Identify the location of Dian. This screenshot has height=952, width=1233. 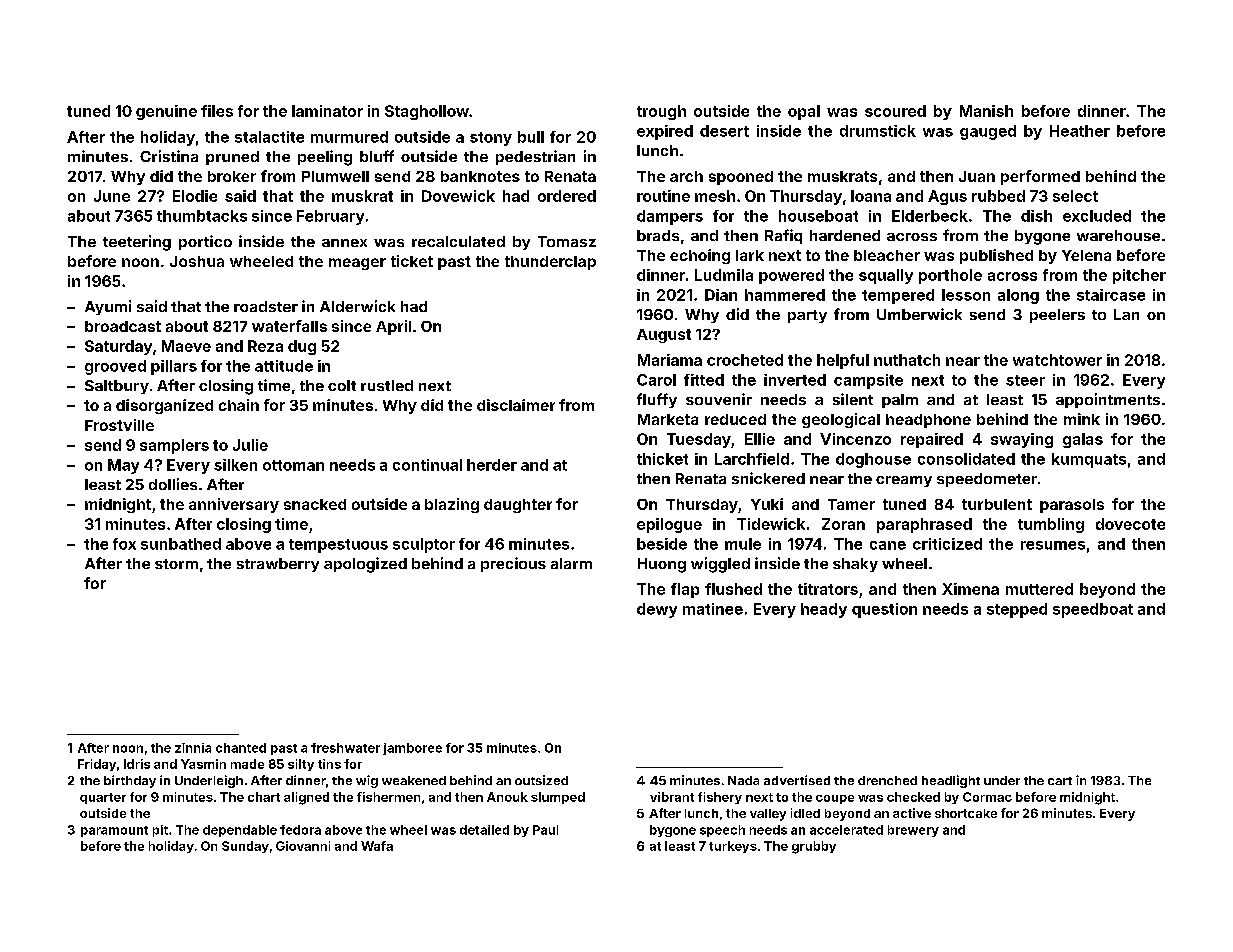
(721, 295).
